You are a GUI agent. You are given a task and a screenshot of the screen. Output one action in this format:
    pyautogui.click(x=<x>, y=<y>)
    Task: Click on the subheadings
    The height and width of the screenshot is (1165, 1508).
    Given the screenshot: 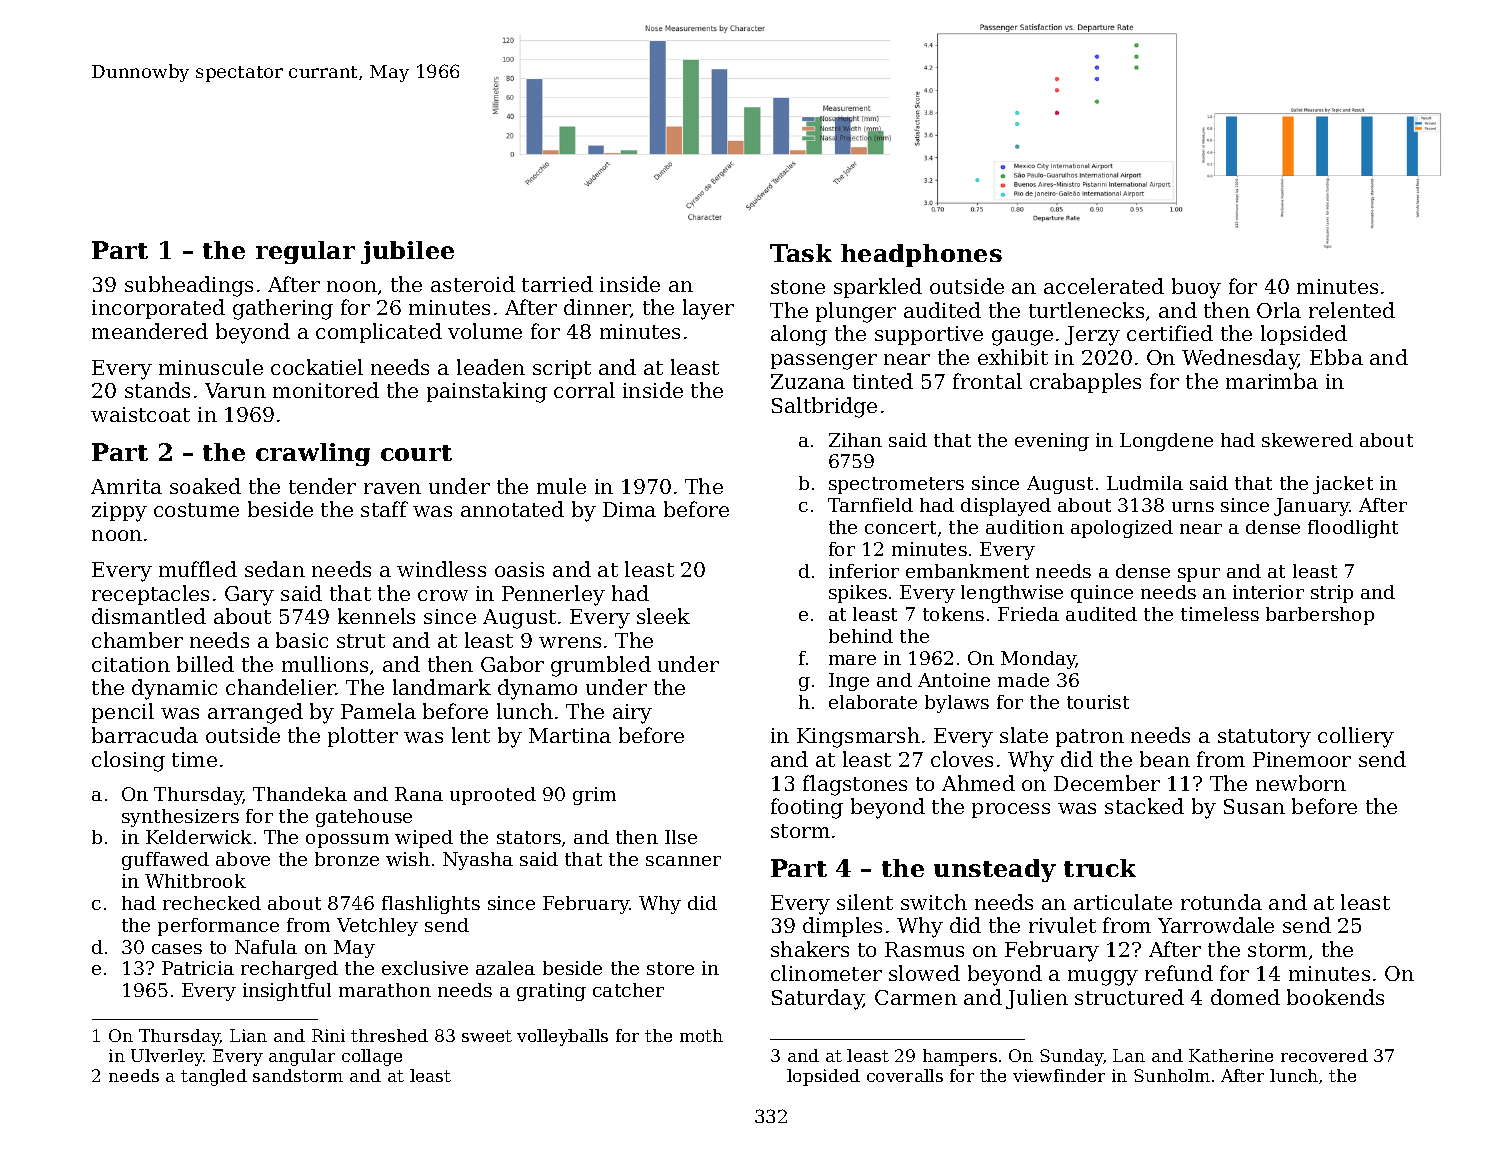 What is the action you would take?
    pyautogui.click(x=189, y=286)
